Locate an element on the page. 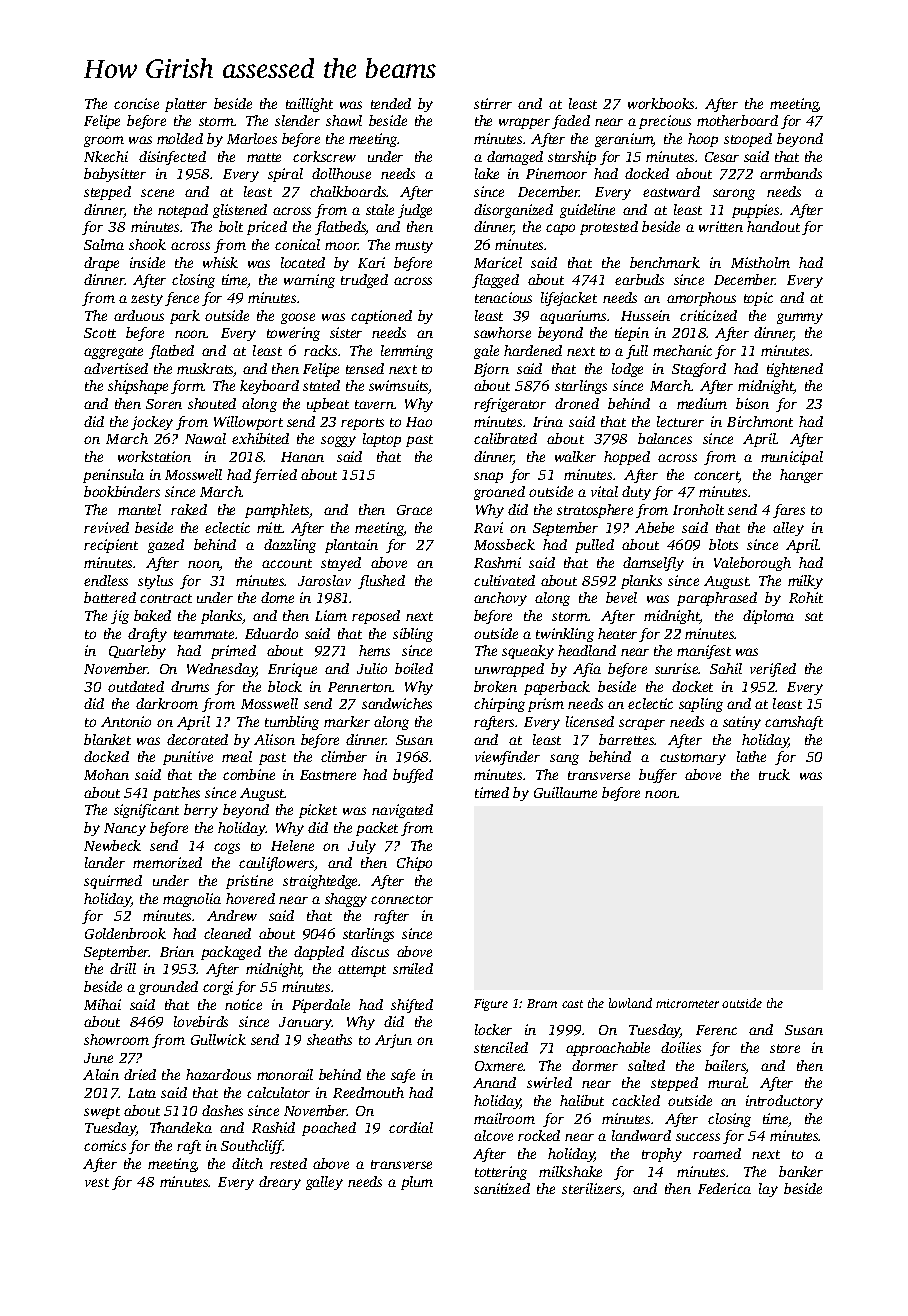 Image resolution: width=908 pixels, height=1316 pixels. taillight is located at coordinates (309, 105).
